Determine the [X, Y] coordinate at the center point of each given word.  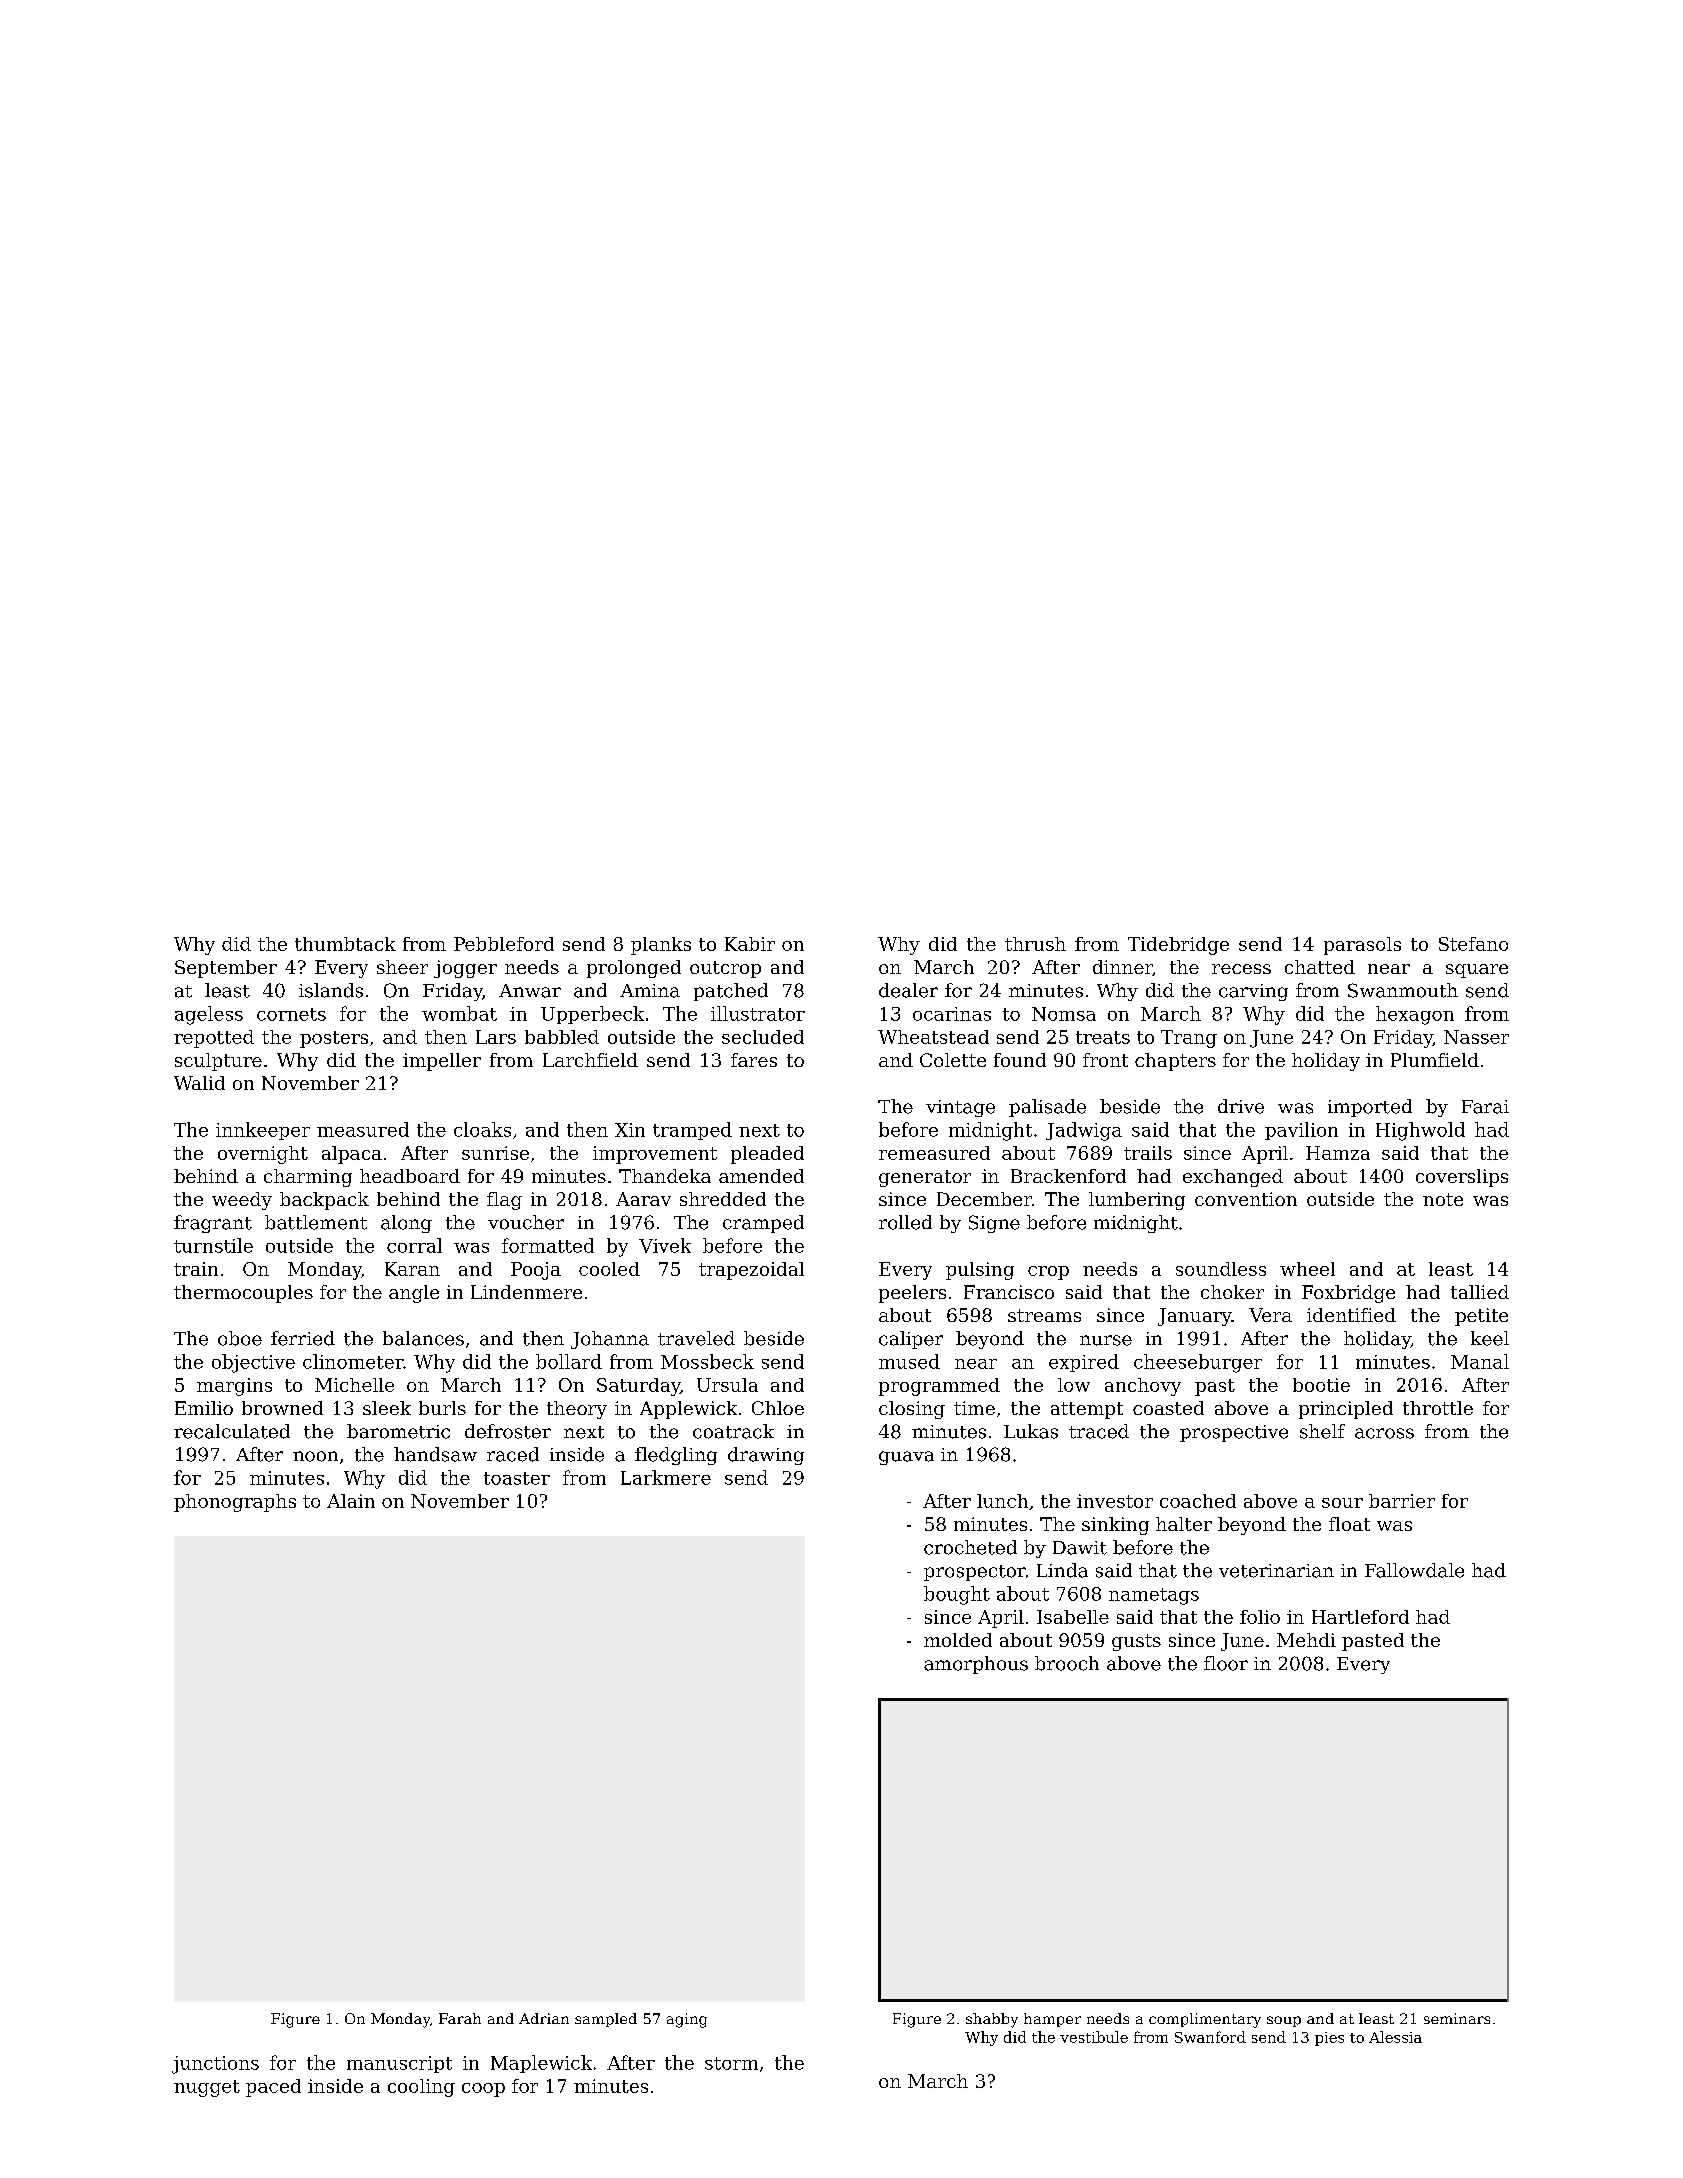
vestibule [1094, 2037]
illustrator [758, 1013]
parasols [1362, 946]
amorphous [976, 1665]
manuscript [399, 2064]
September [226, 969]
